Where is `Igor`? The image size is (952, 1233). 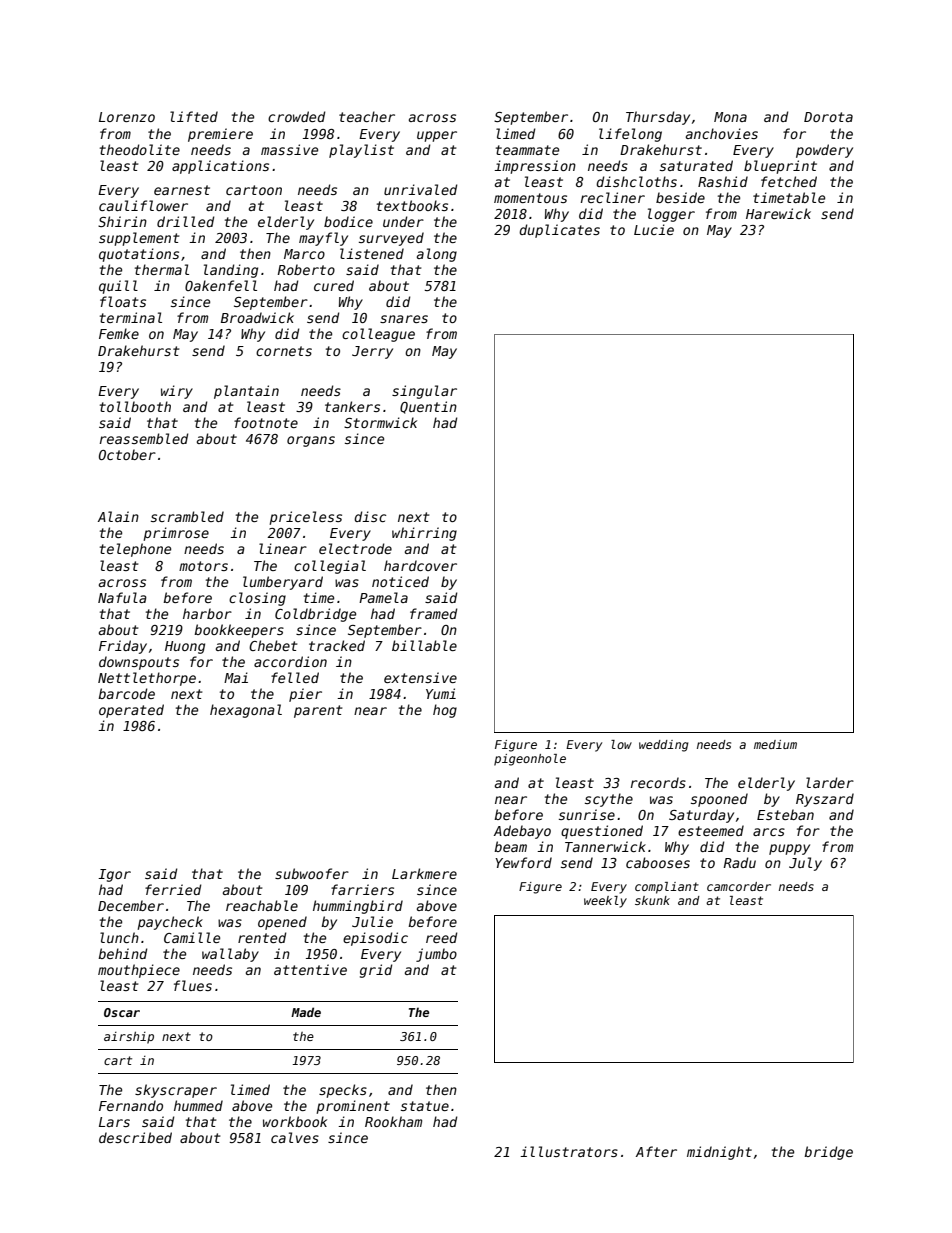
Igor is located at coordinates (114, 875).
